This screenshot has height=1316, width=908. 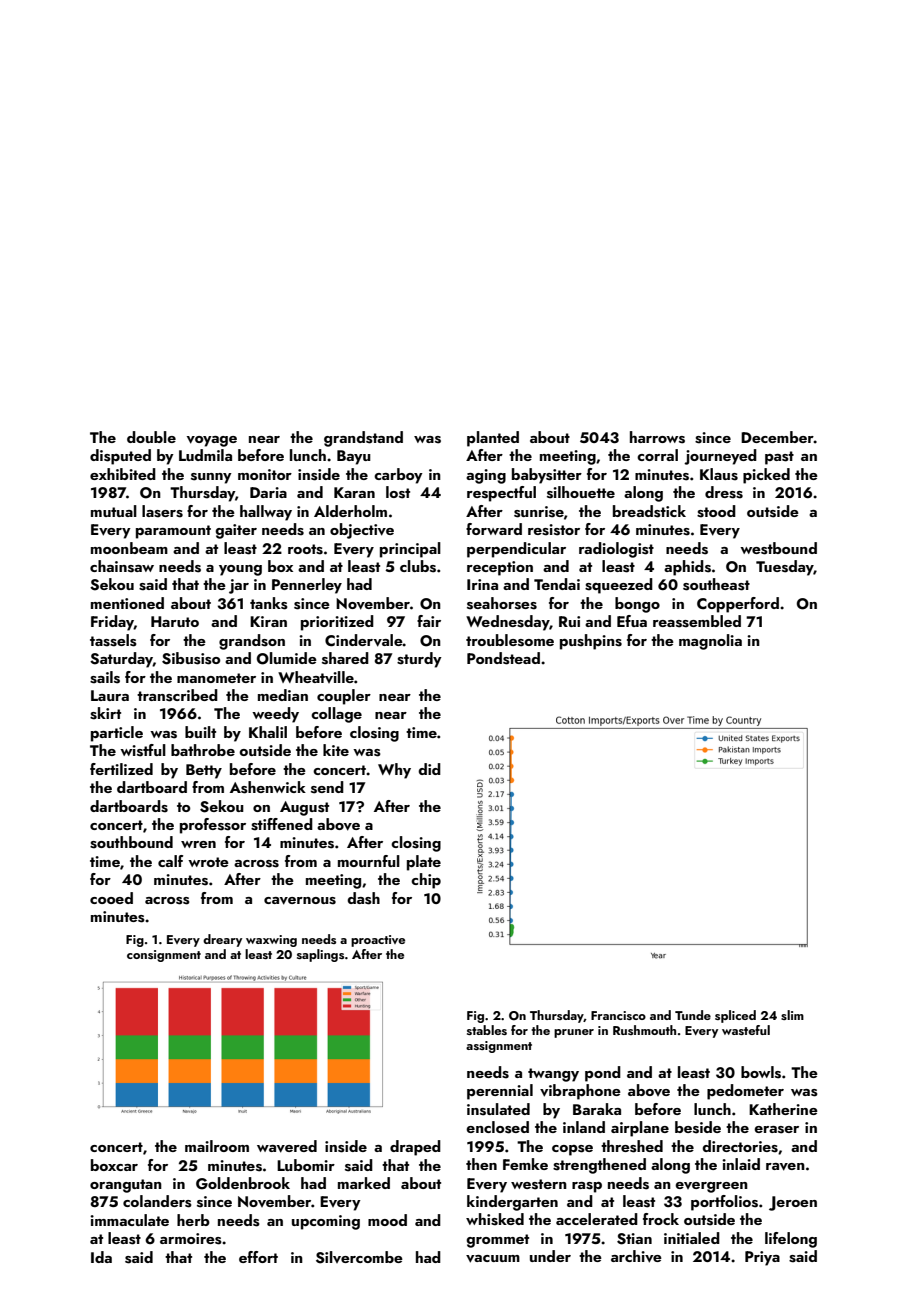 I want to click on twangy, so click(x=553, y=1075).
